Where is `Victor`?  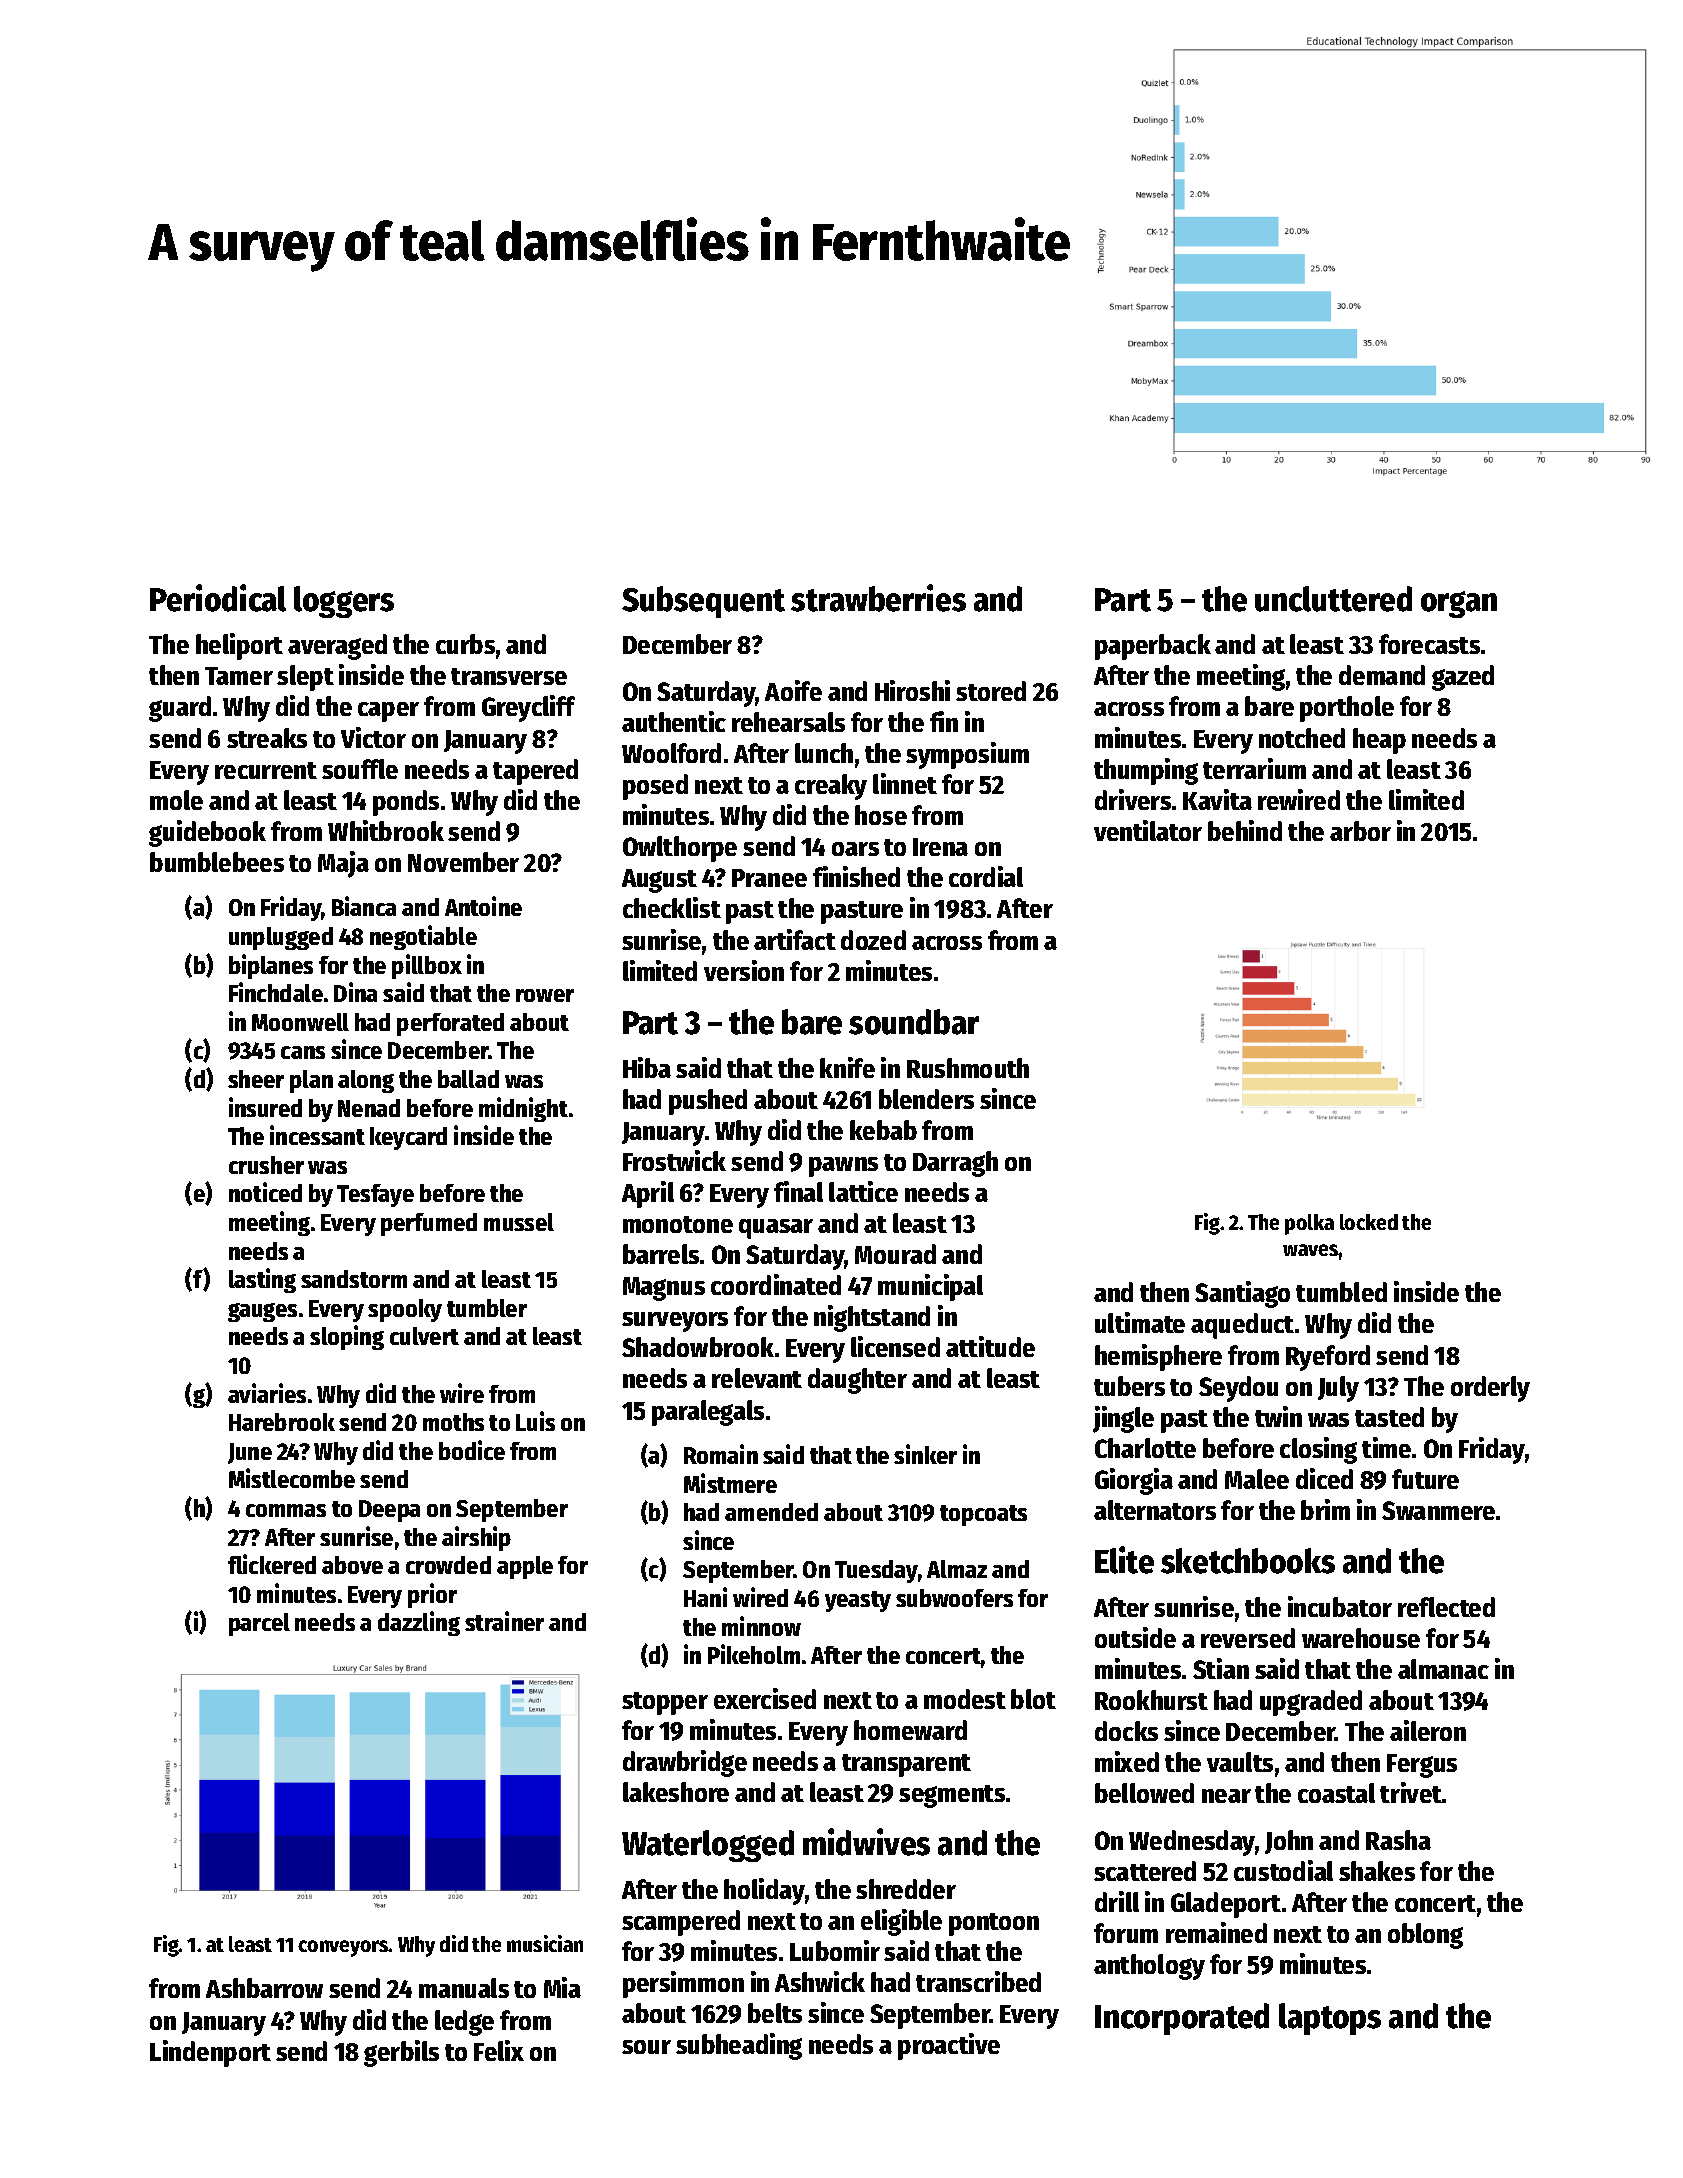
Victor is located at coordinates (373, 737).
